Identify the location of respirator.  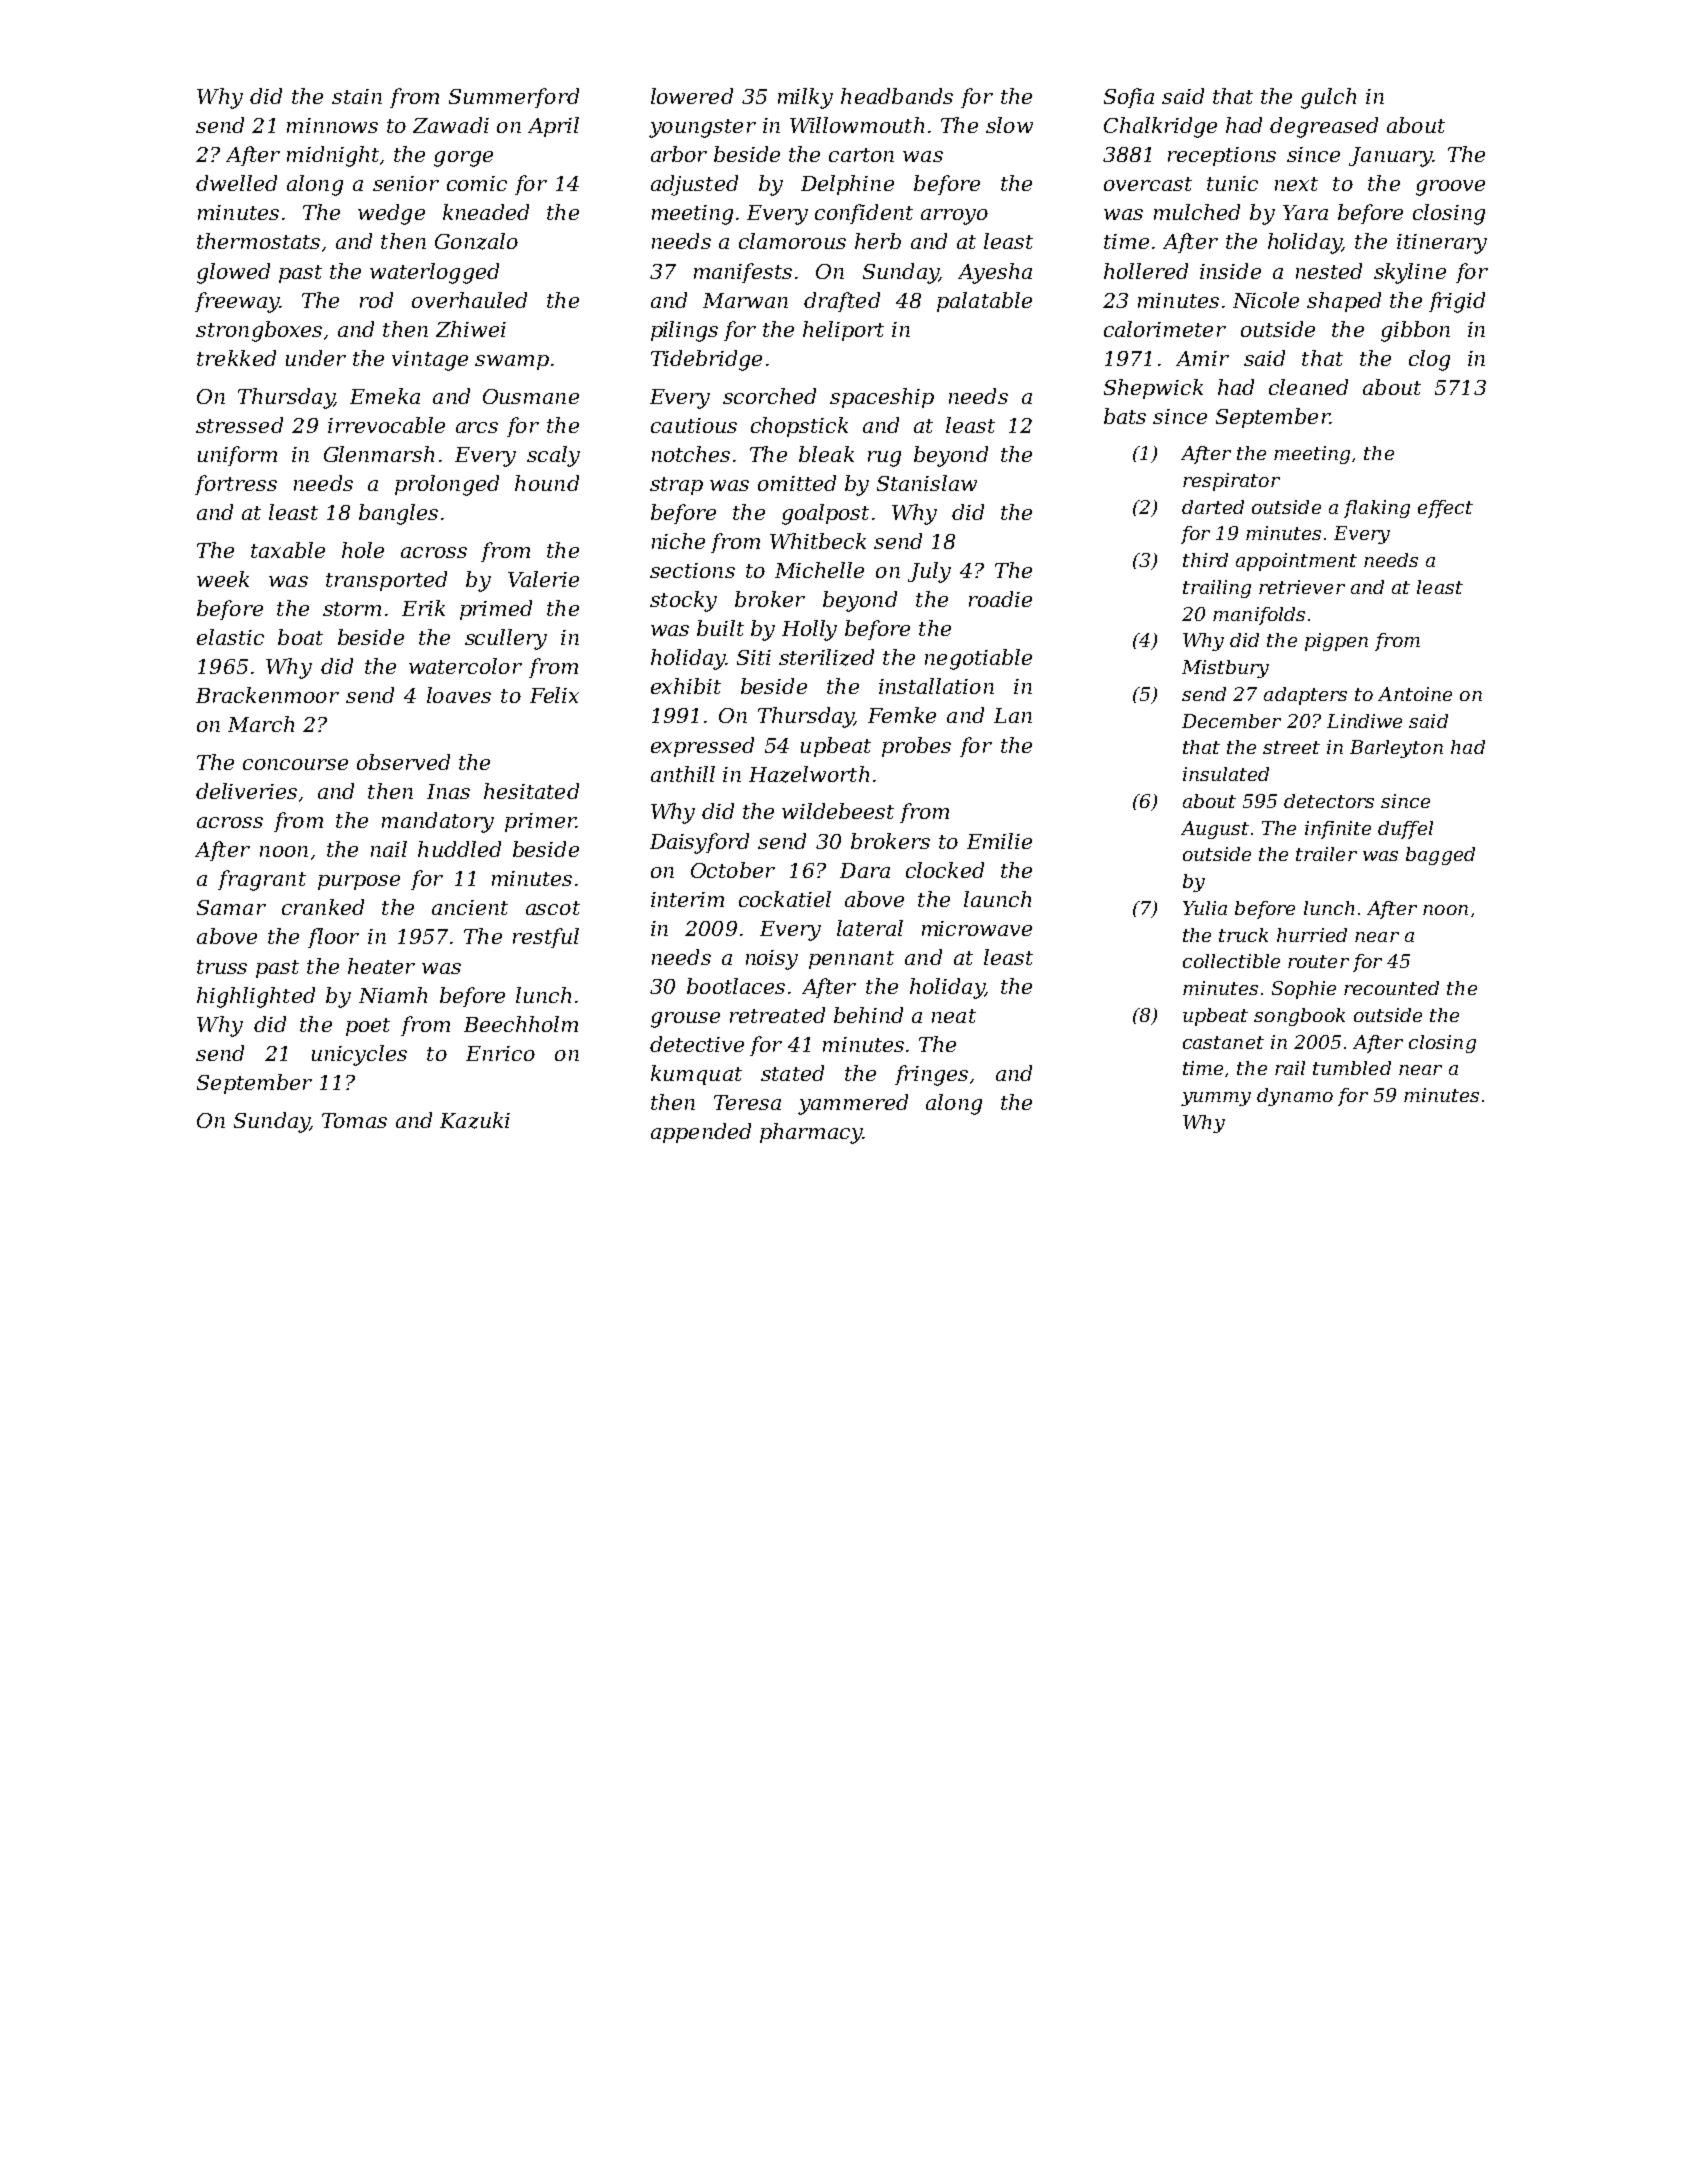
(1231, 482).
